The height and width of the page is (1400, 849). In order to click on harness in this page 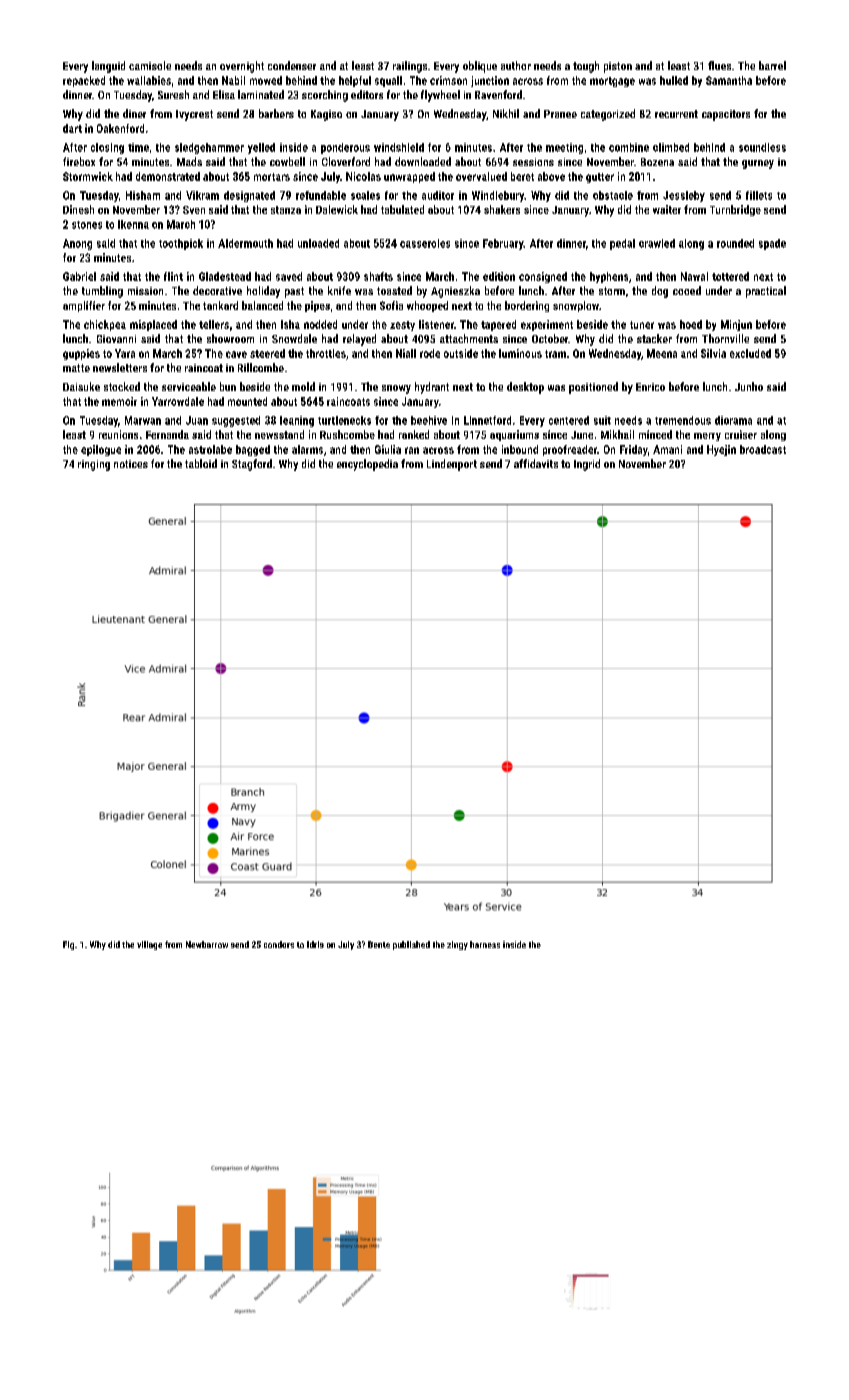, I will do `click(485, 944)`.
